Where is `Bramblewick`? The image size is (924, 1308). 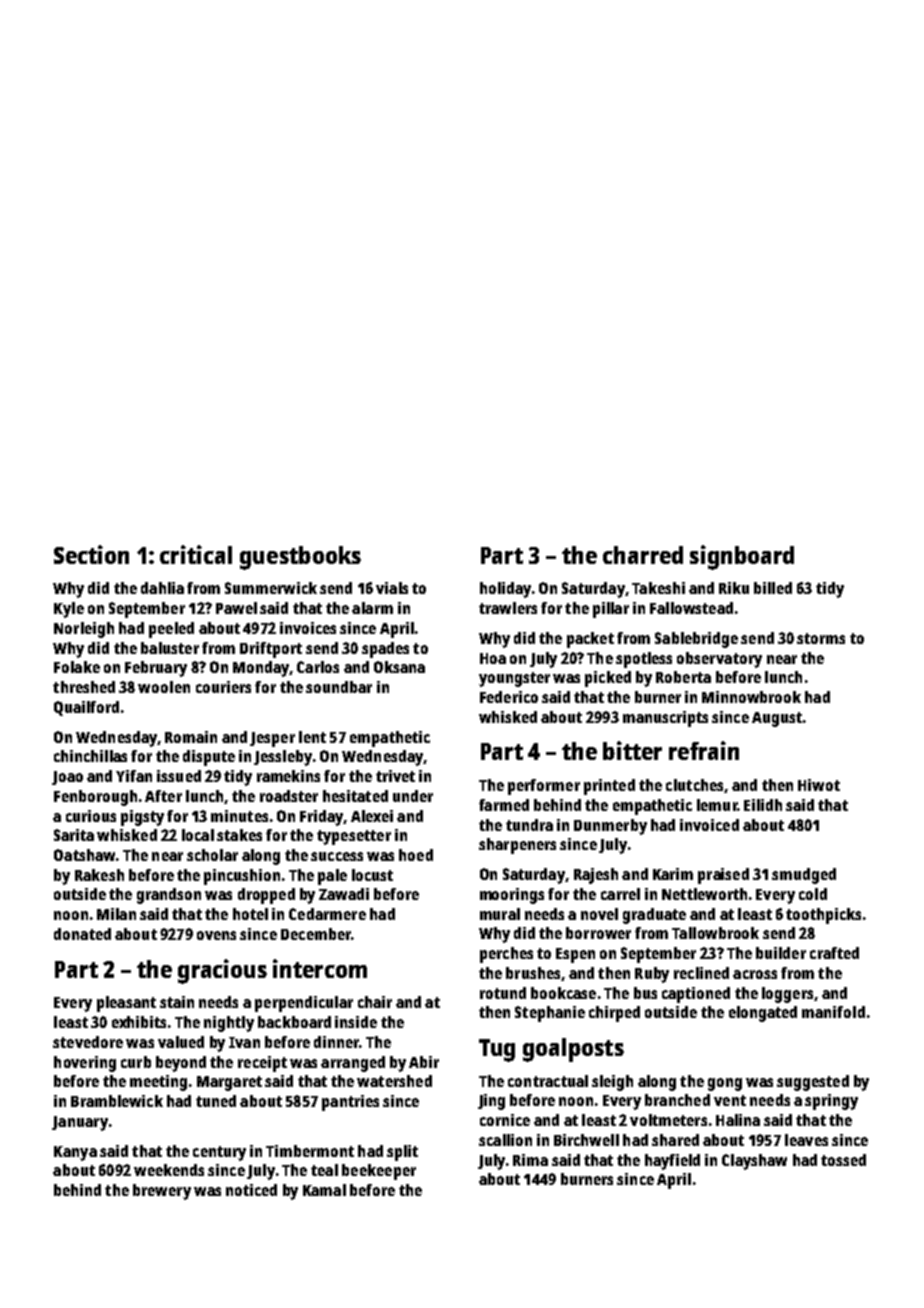
Bramblewick is located at coordinates (117, 1101).
